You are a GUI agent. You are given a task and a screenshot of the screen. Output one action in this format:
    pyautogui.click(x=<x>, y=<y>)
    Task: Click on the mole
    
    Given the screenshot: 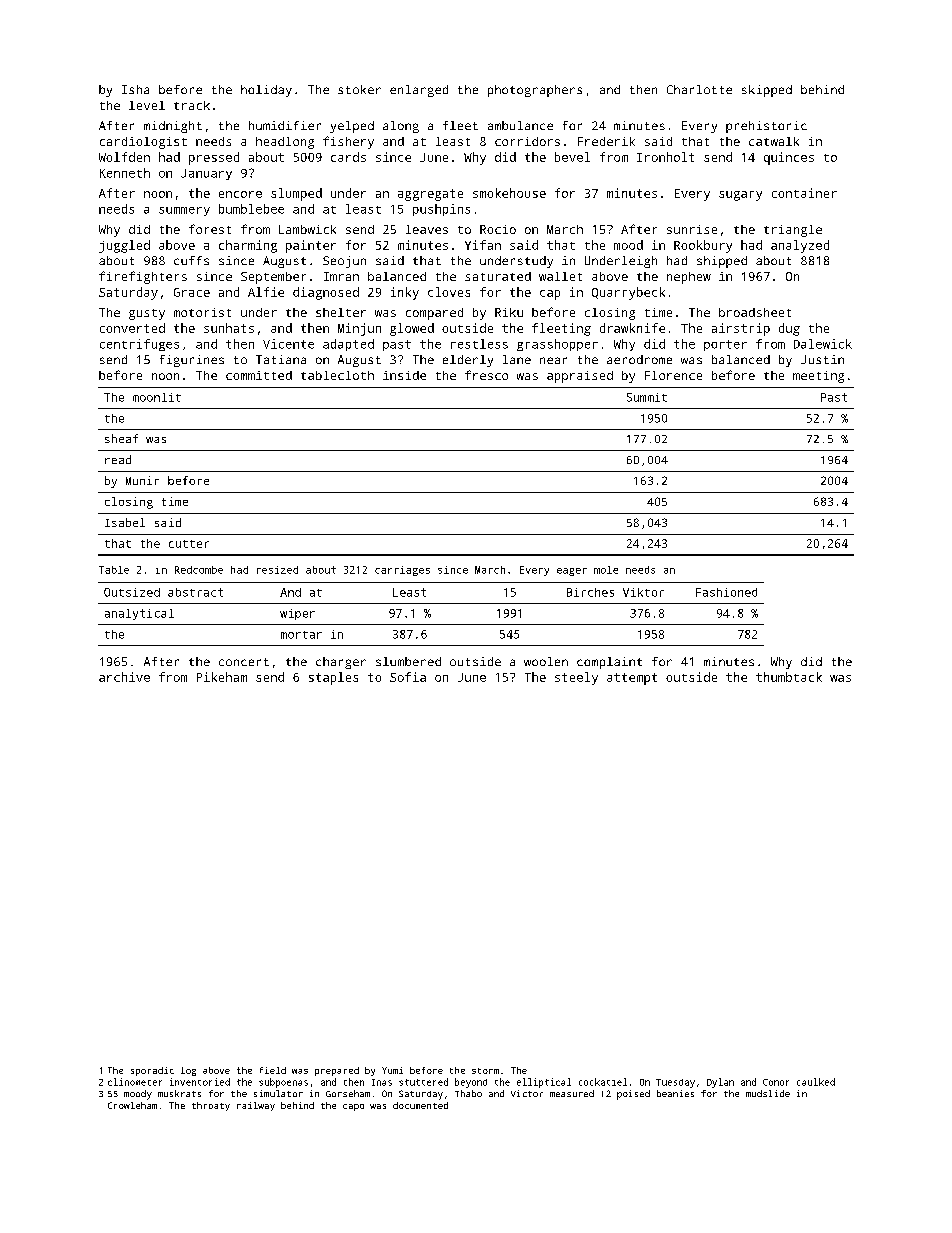 What is the action you would take?
    pyautogui.click(x=606, y=570)
